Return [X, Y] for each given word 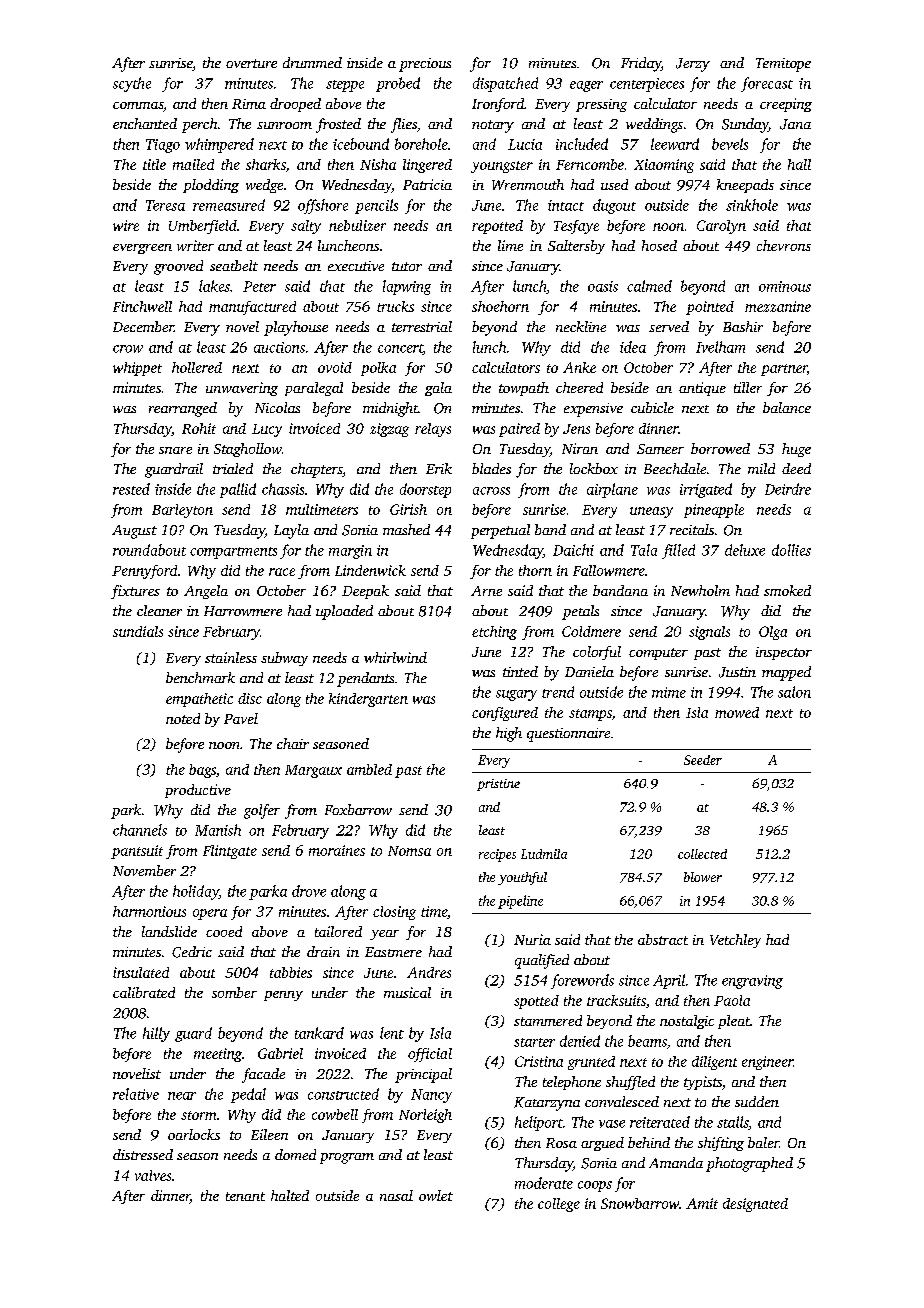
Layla [291, 531]
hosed [659, 245]
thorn [535, 570]
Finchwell [142, 306]
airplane [612, 490]
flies [404, 125]
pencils [376, 206]
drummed [312, 62]
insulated [141, 972]
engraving [752, 982]
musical [407, 992]
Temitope [783, 65]
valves [153, 1175]
